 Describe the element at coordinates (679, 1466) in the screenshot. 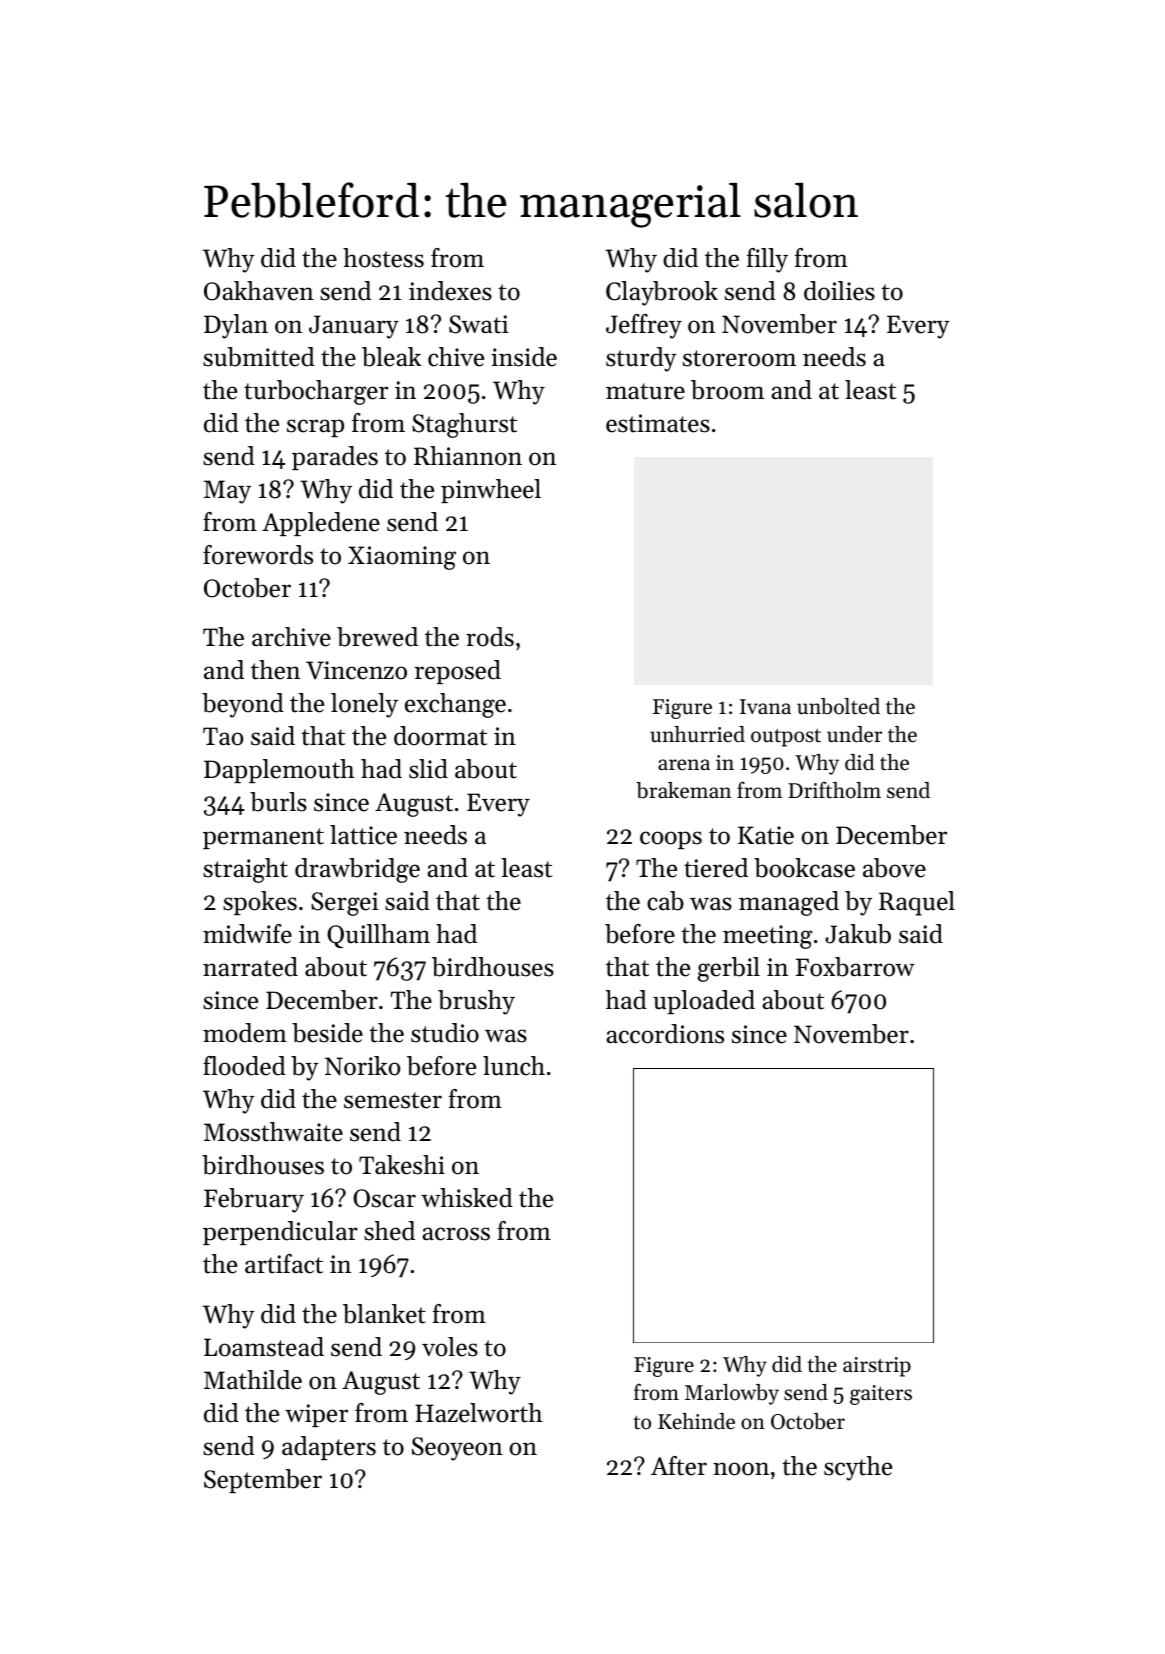

I see `After` at that location.
